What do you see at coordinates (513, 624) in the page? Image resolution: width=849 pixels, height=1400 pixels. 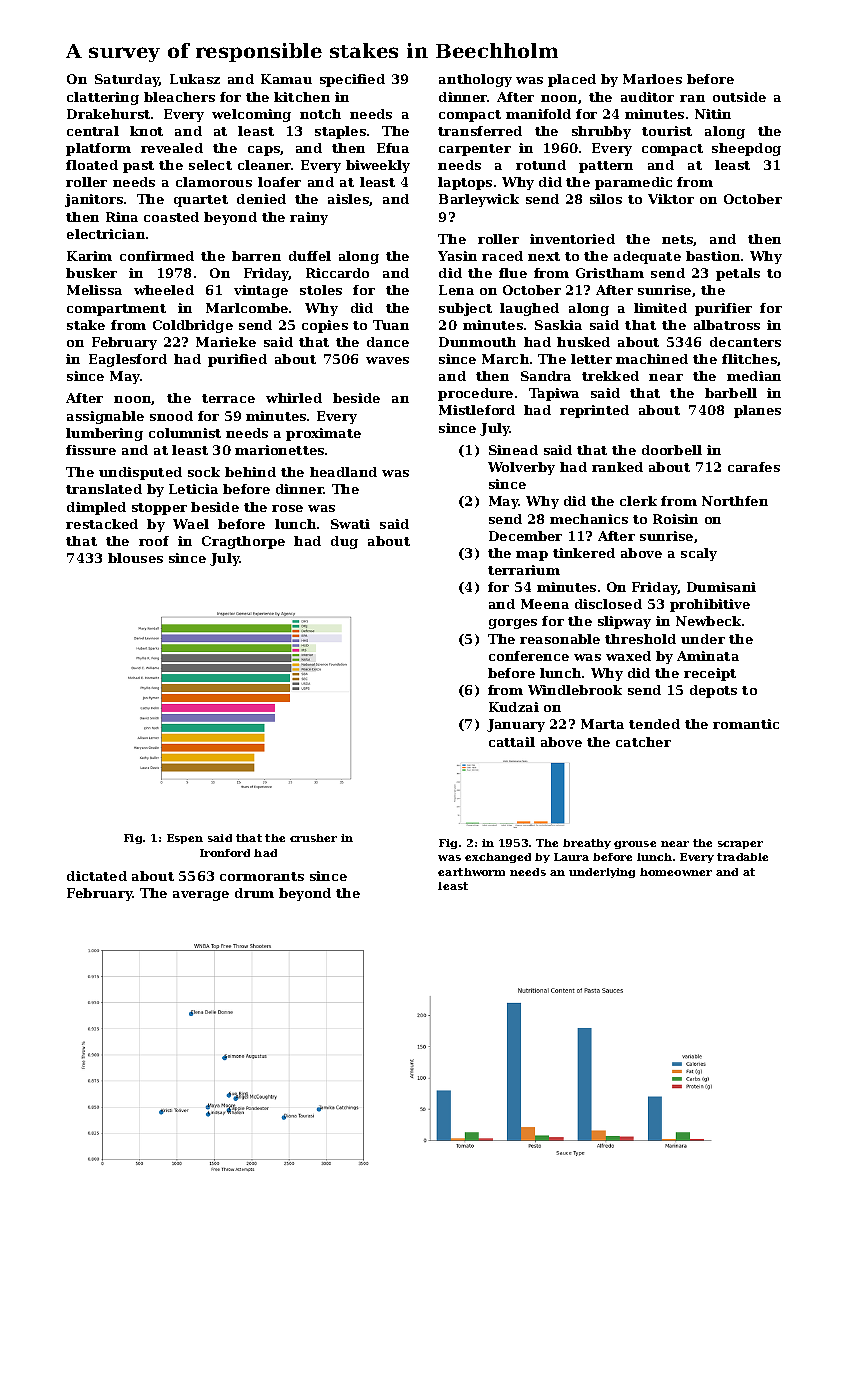 I see `gorges` at bounding box center [513, 624].
